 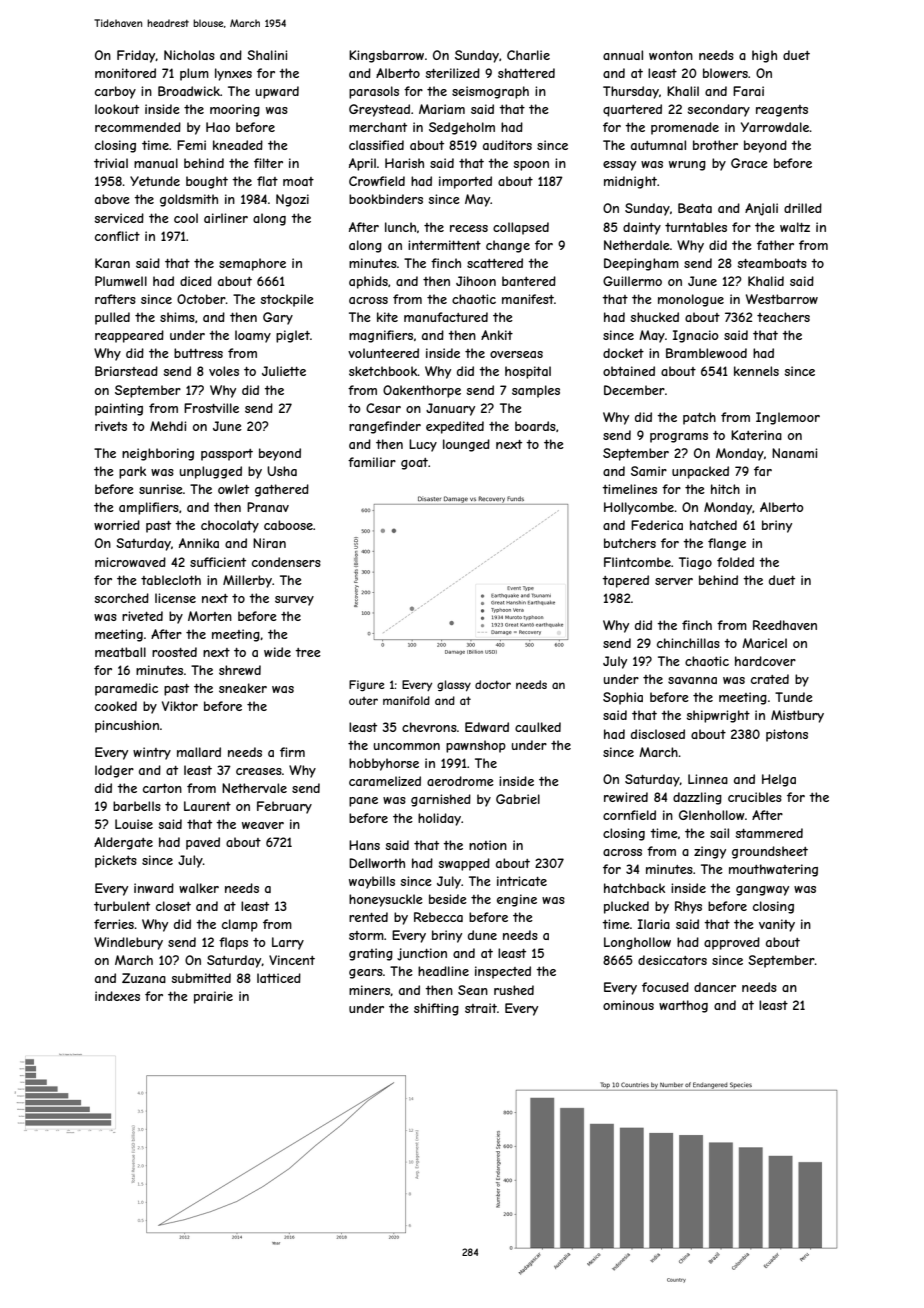 What do you see at coordinates (233, 74) in the image?
I see `lynxes` at bounding box center [233, 74].
